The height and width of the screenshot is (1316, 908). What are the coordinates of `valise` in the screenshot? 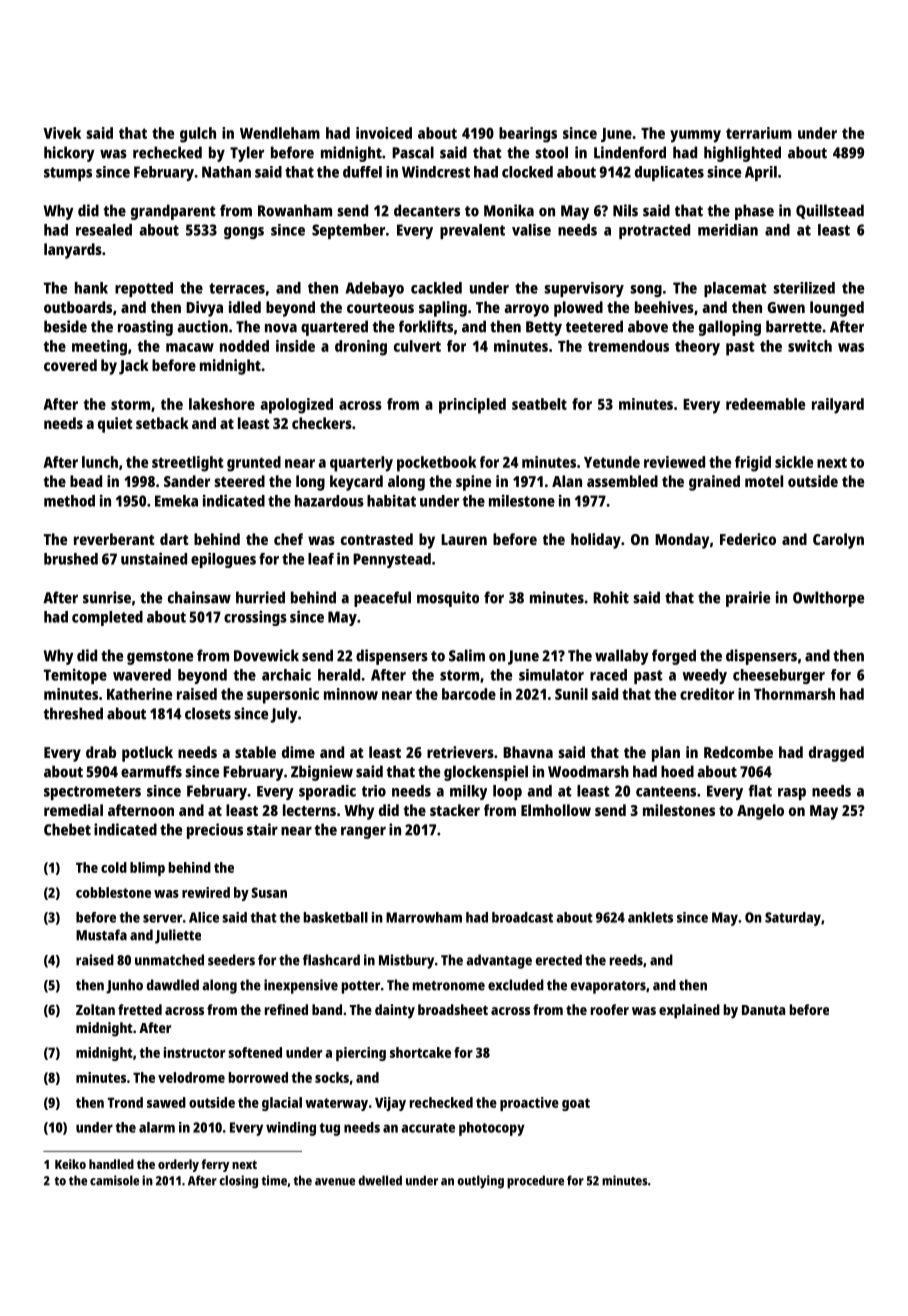 It's located at (531, 230).
